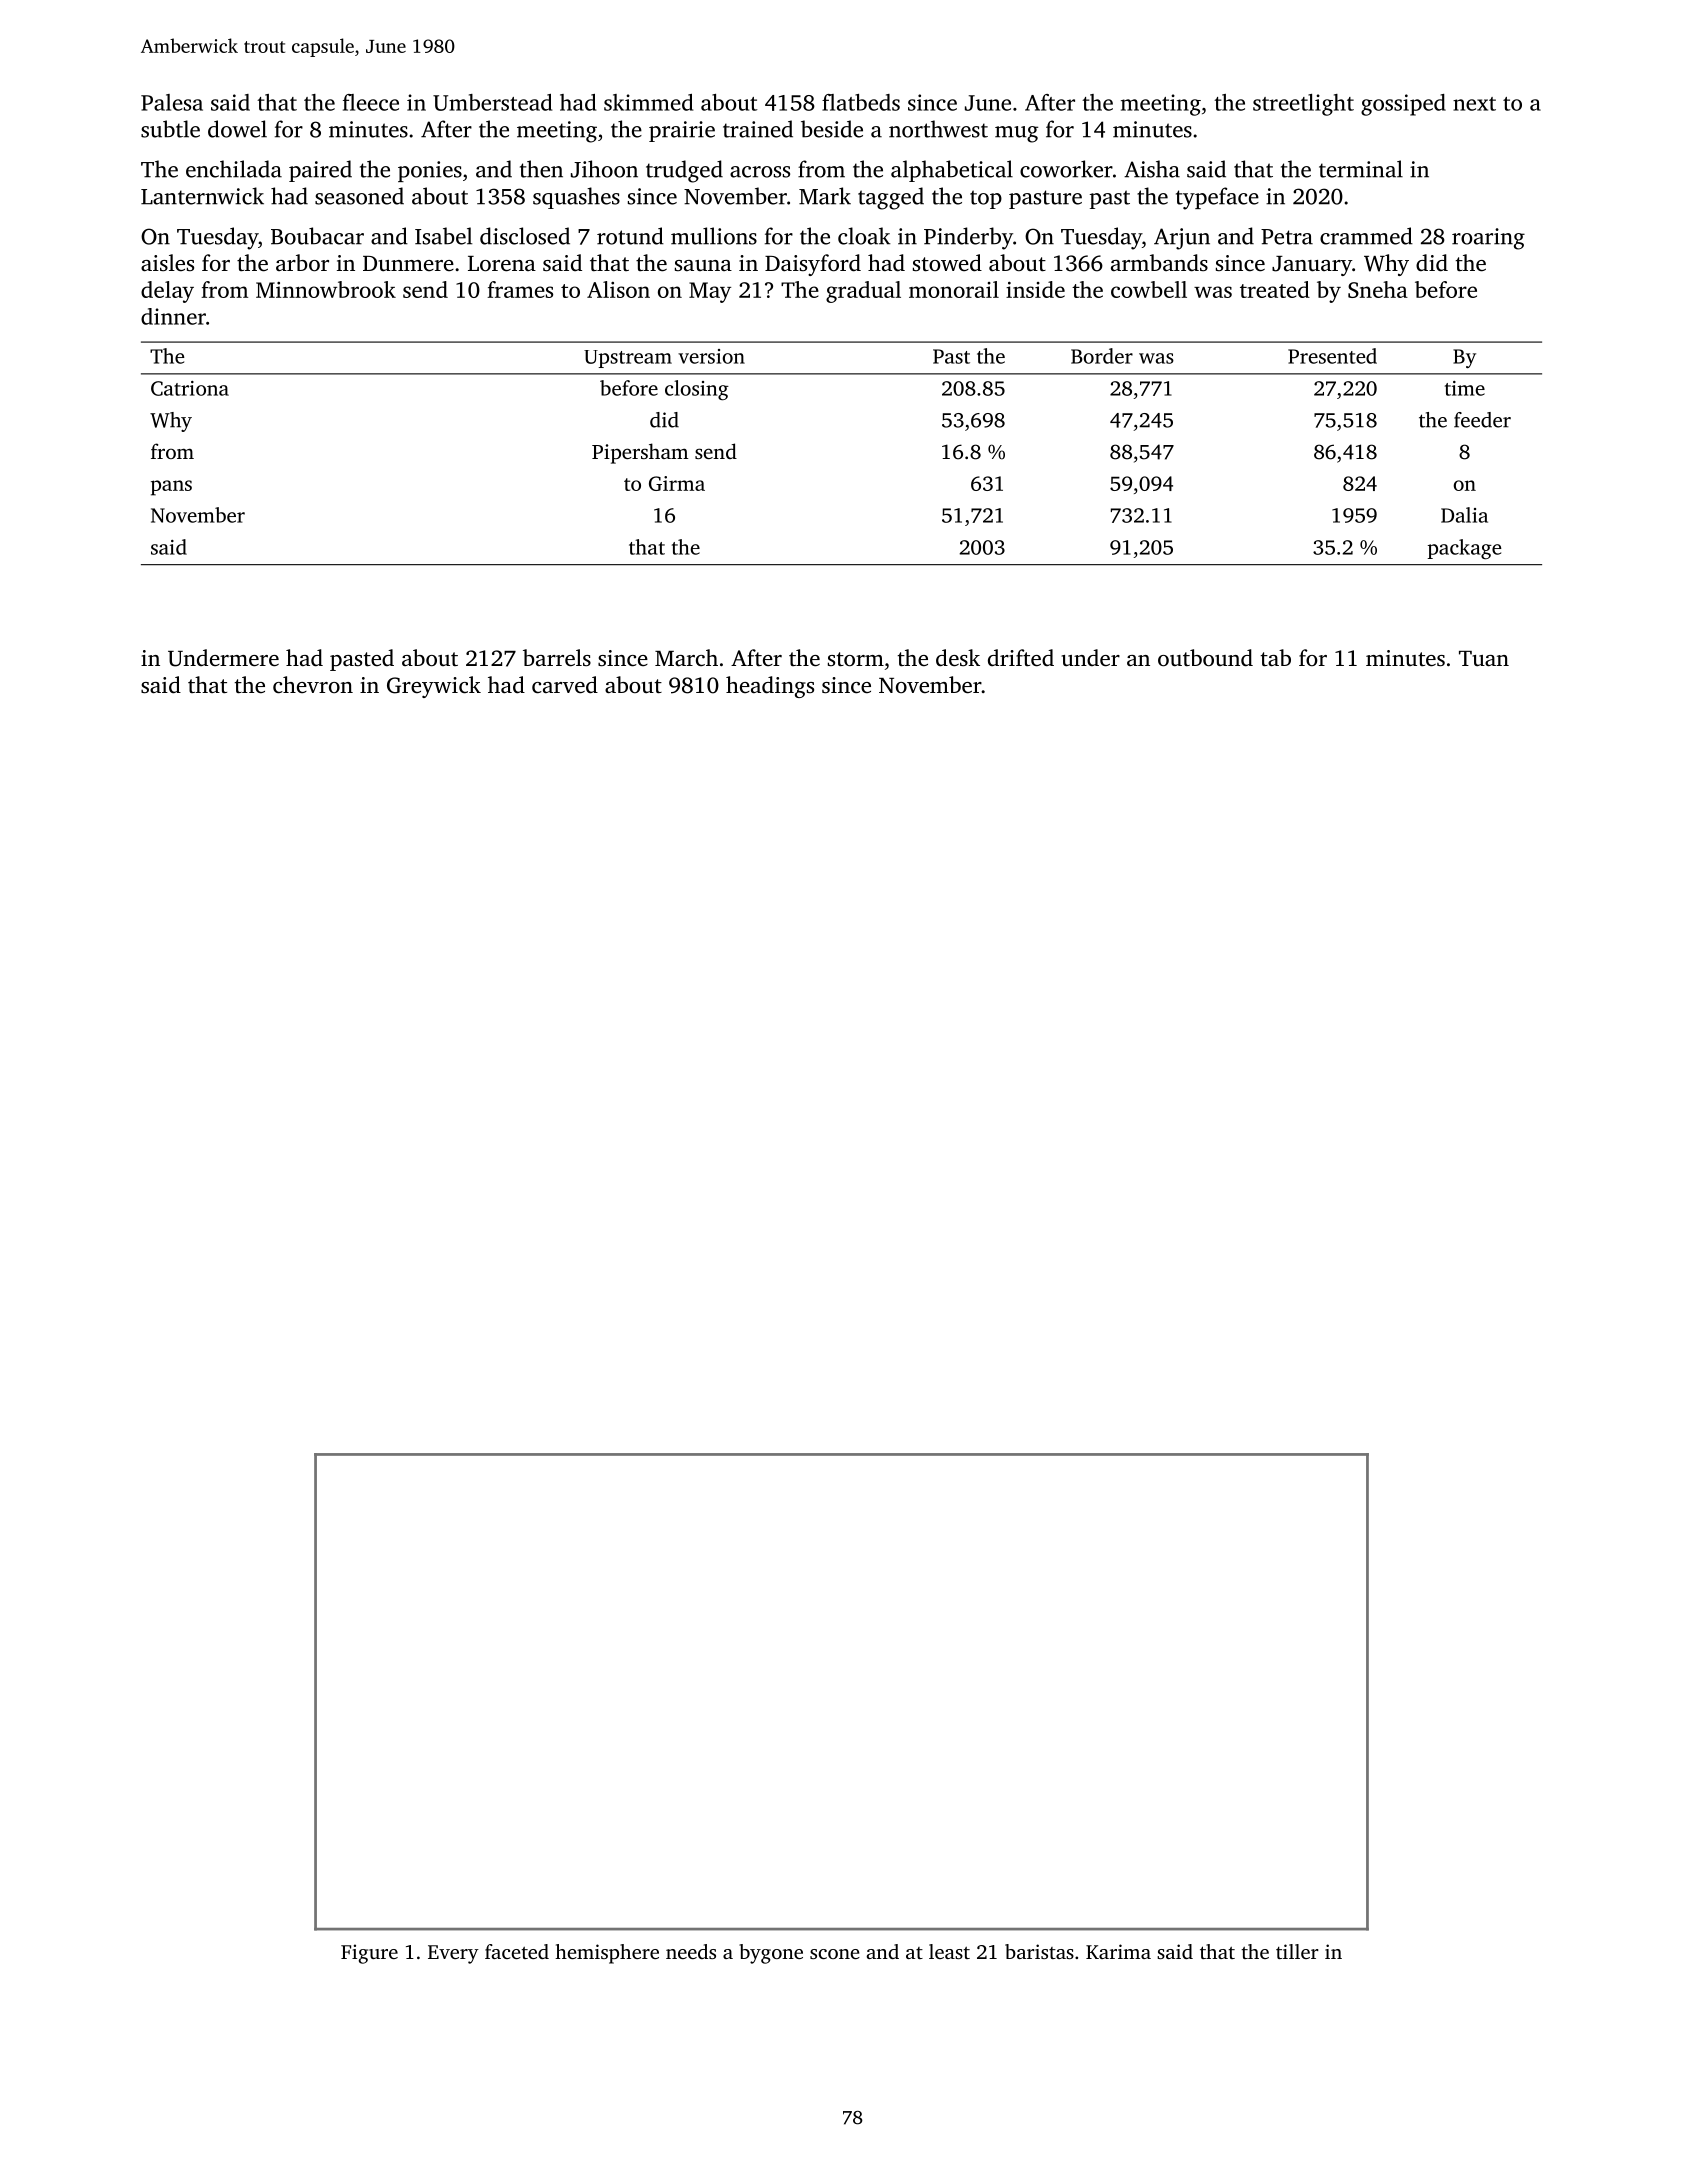 This screenshot has height=2178, width=1683. What do you see at coordinates (770, 687) in the screenshot?
I see `headings` at bounding box center [770, 687].
